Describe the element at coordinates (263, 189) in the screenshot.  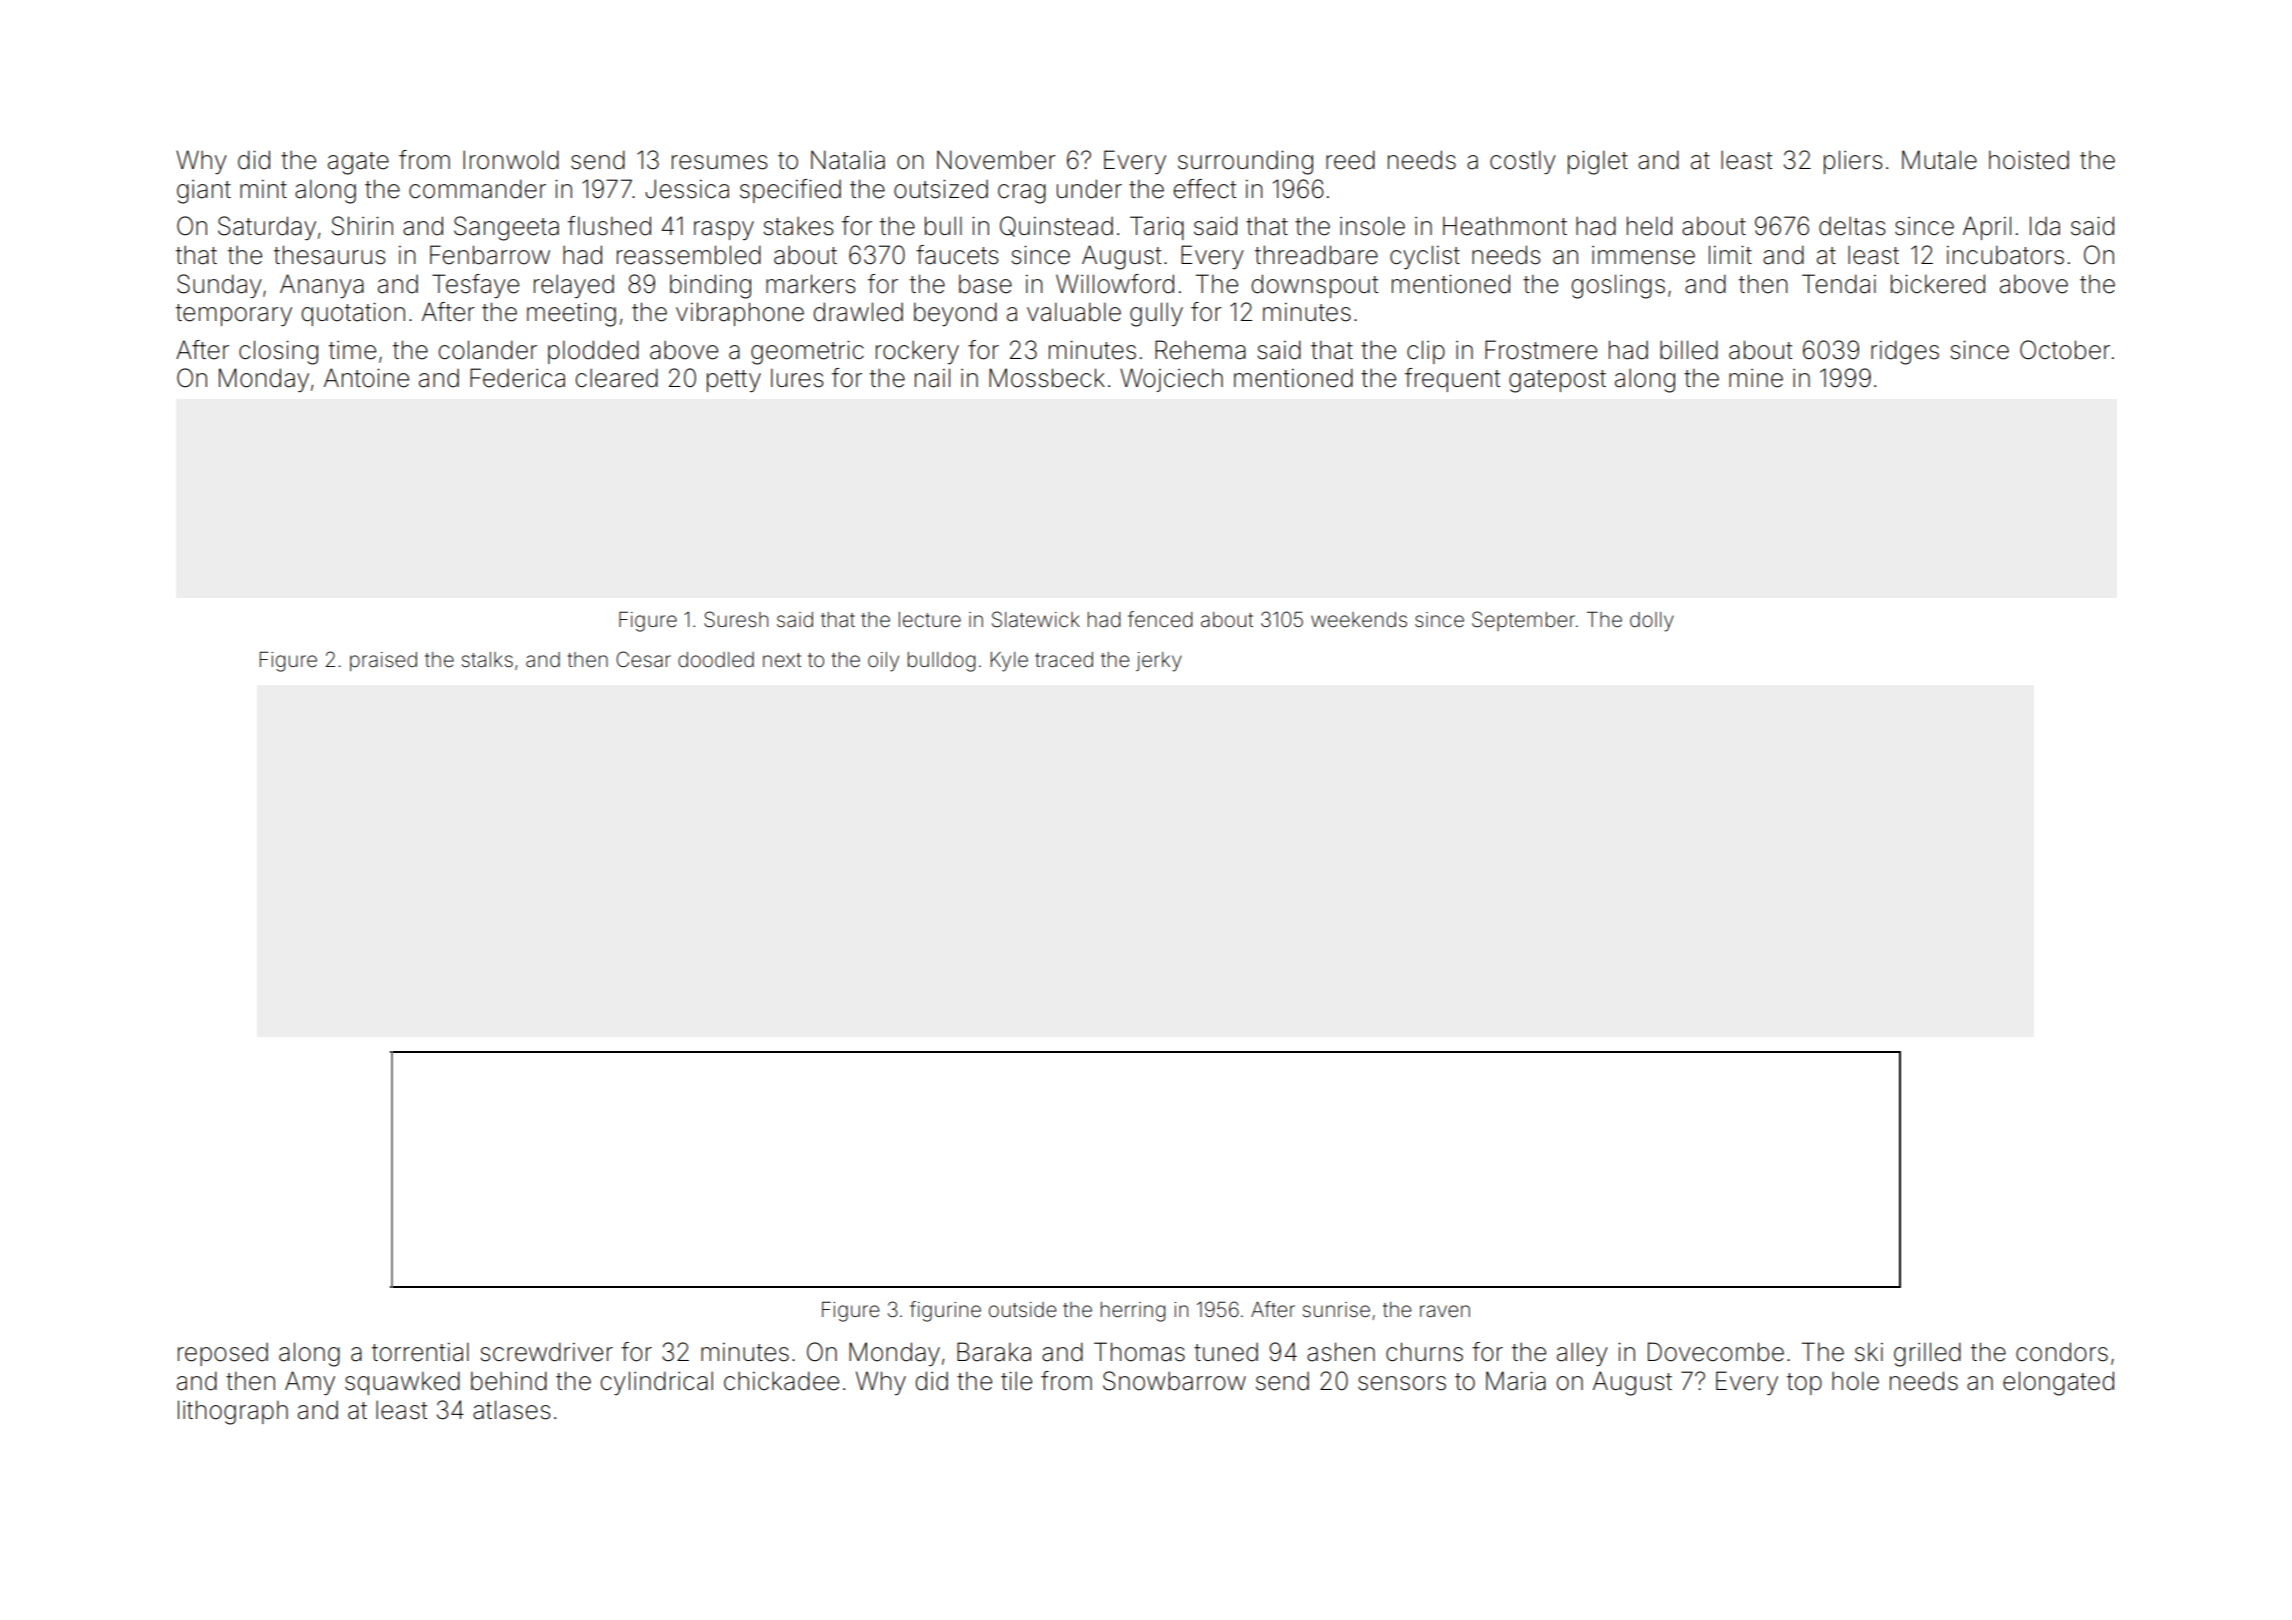
I see `mint` at that location.
